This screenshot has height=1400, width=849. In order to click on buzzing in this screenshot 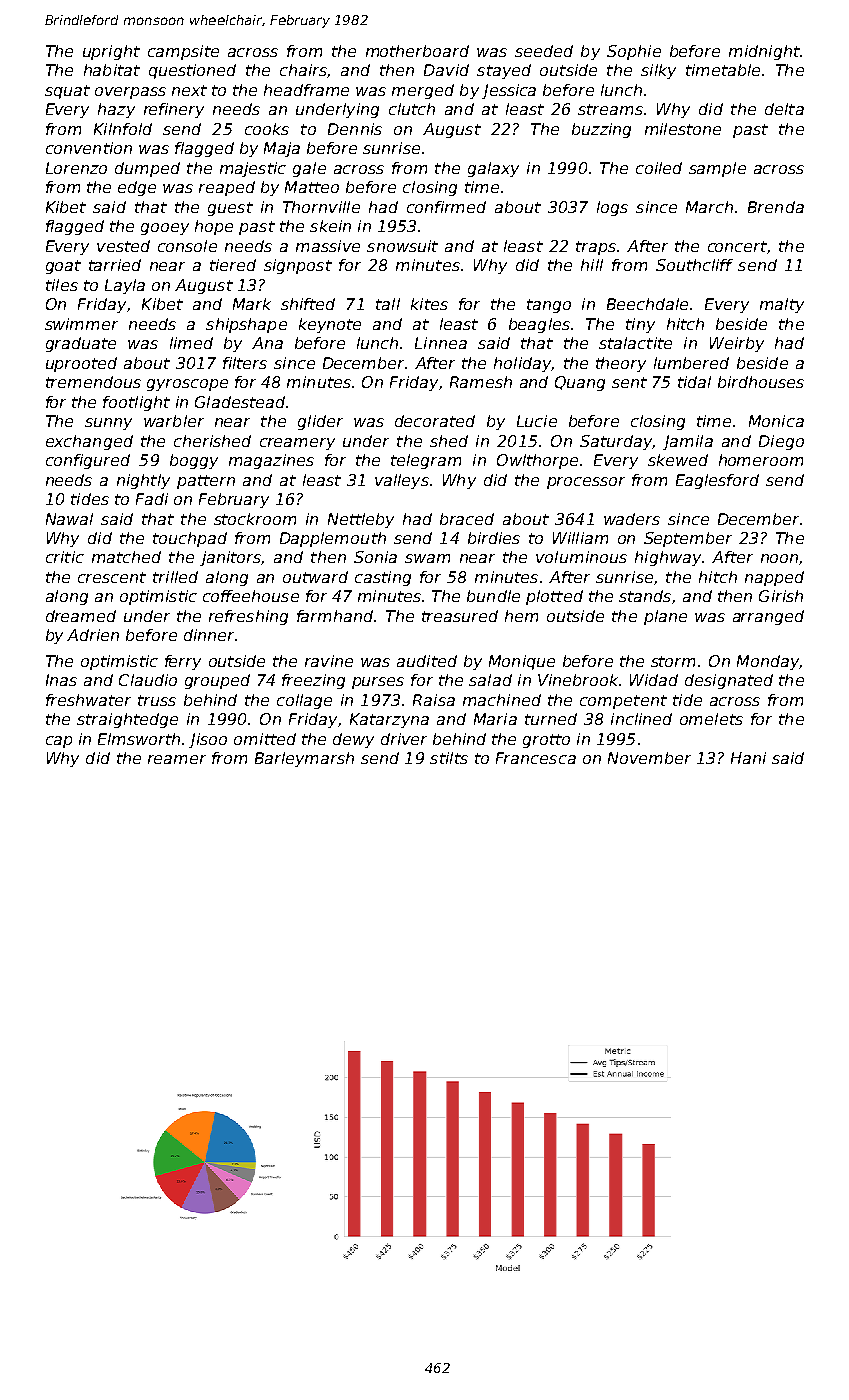, I will do `click(601, 130)`.
